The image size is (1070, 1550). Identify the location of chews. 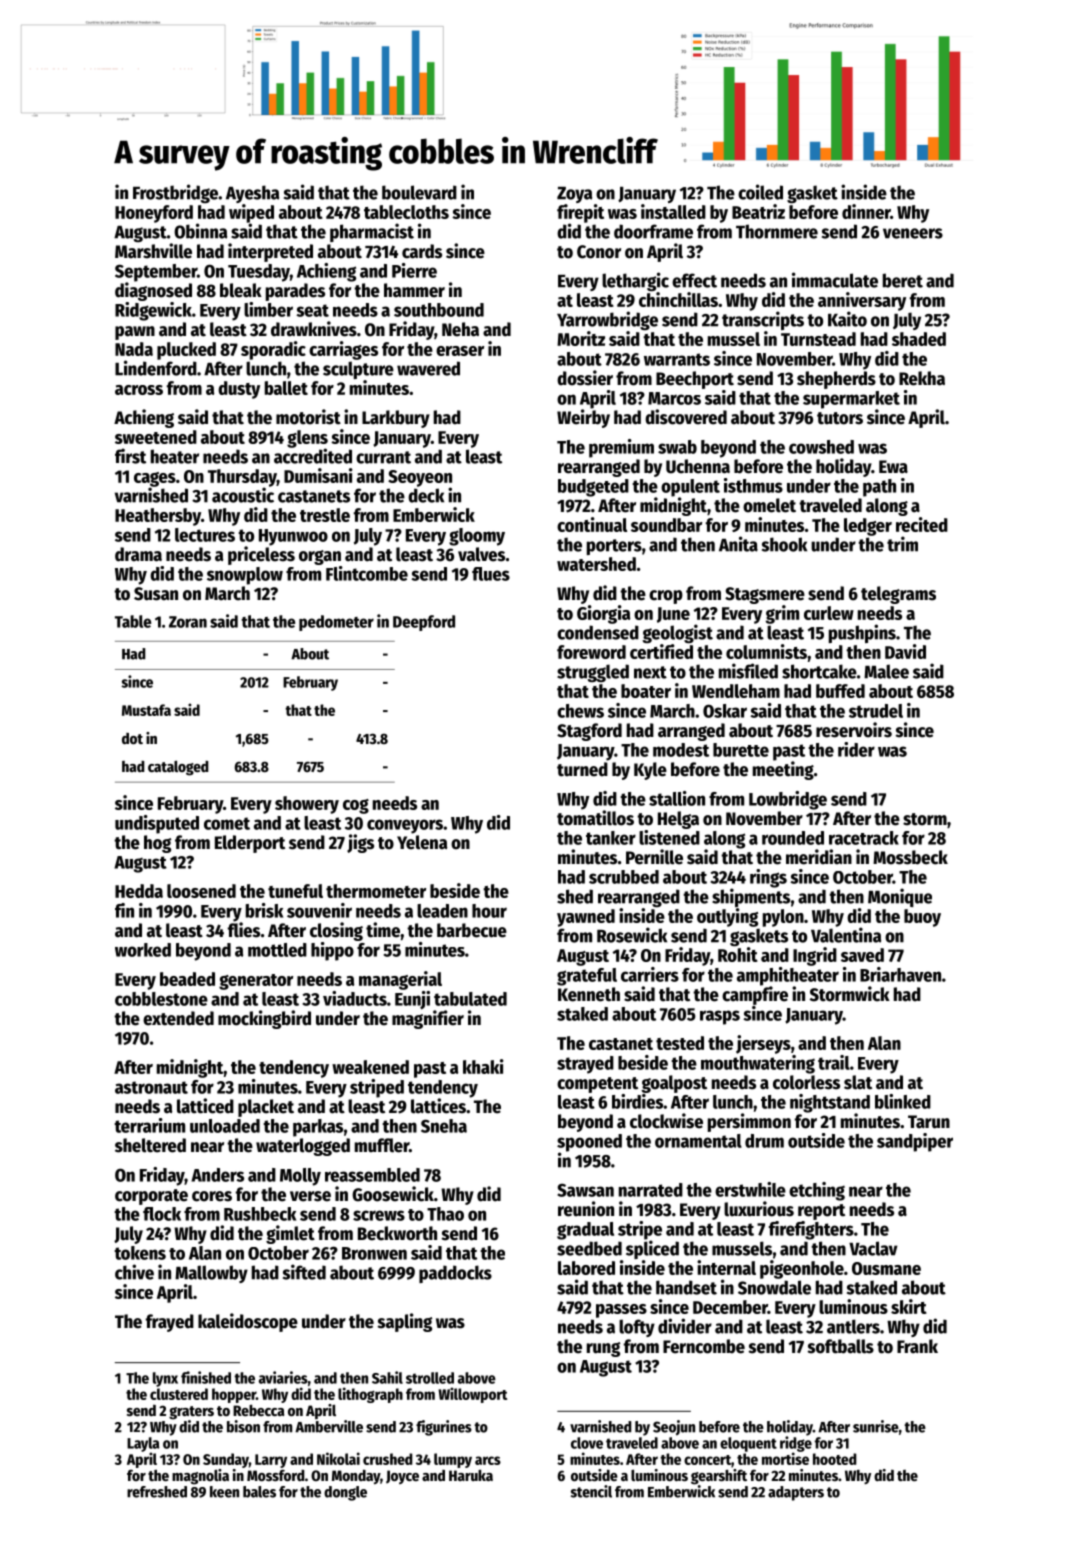
(580, 711).
